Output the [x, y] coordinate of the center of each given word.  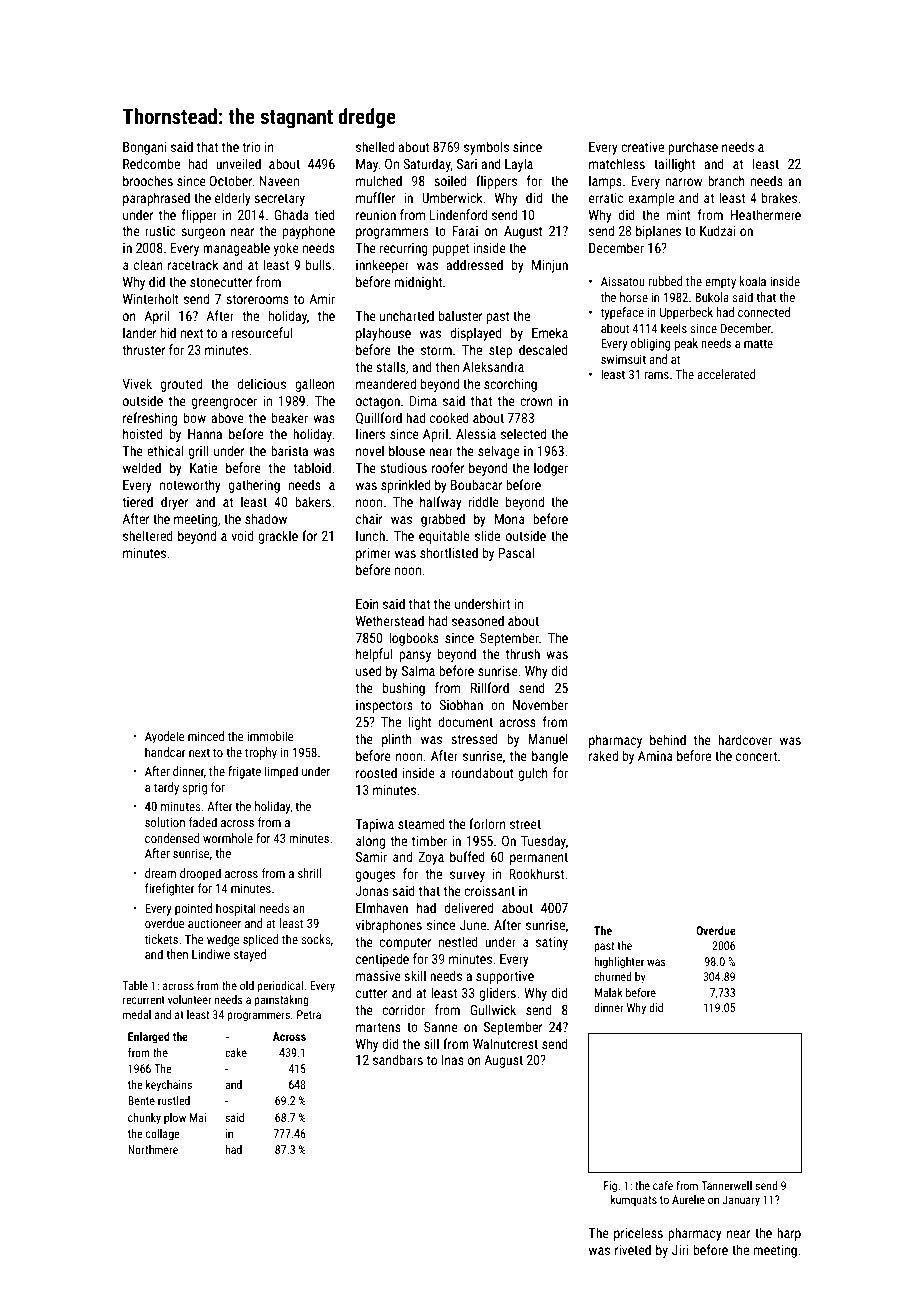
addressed [474, 264]
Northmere [153, 1149]
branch [726, 180]
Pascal [516, 552]
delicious [261, 383]
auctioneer [214, 923]
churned [612, 976]
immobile [270, 736]
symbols [486, 148]
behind [668, 739]
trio [251, 147]
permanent [539, 859]
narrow [684, 182]
